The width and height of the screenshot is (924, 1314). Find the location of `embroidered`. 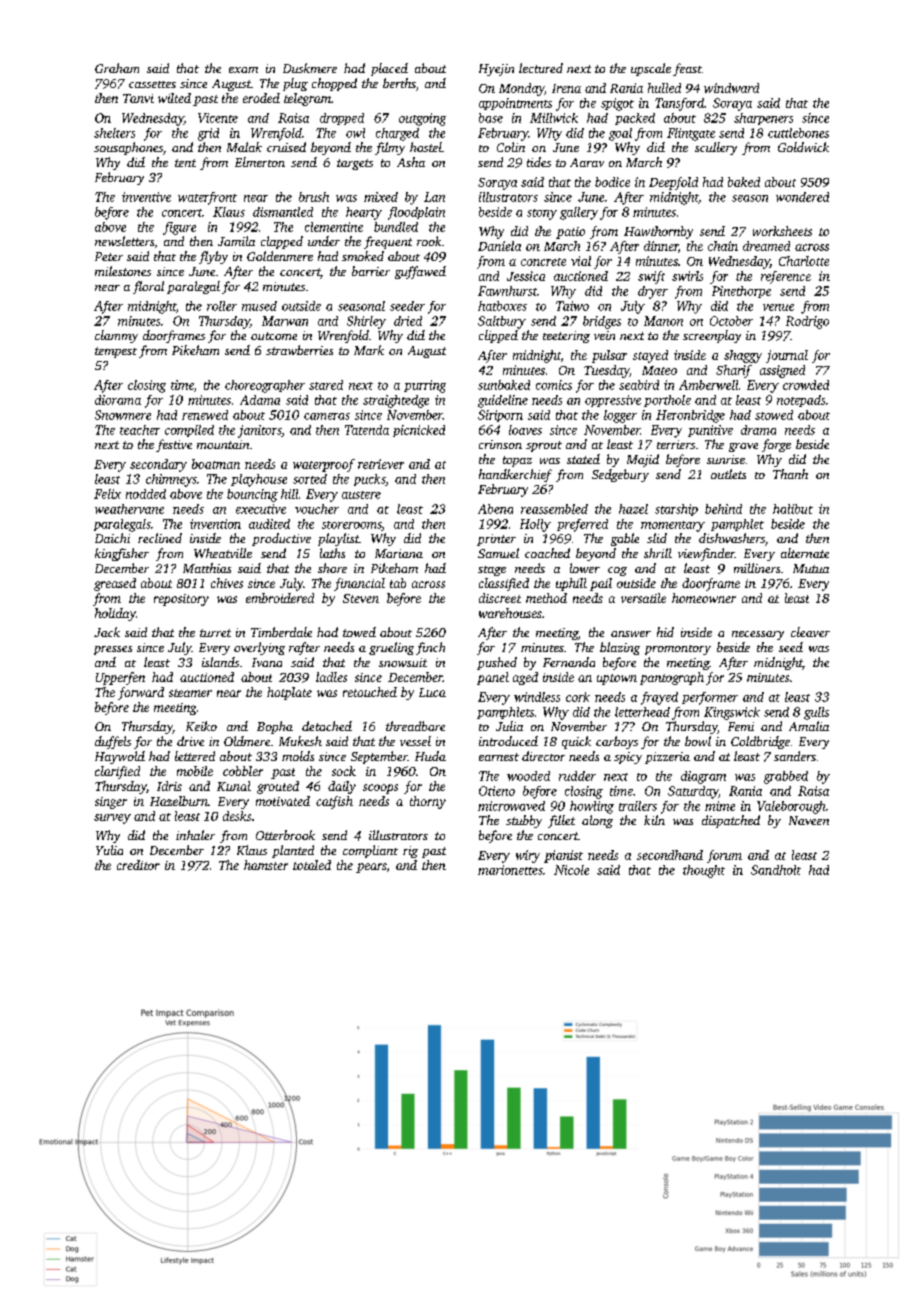

embroidered is located at coordinates (280, 598).
